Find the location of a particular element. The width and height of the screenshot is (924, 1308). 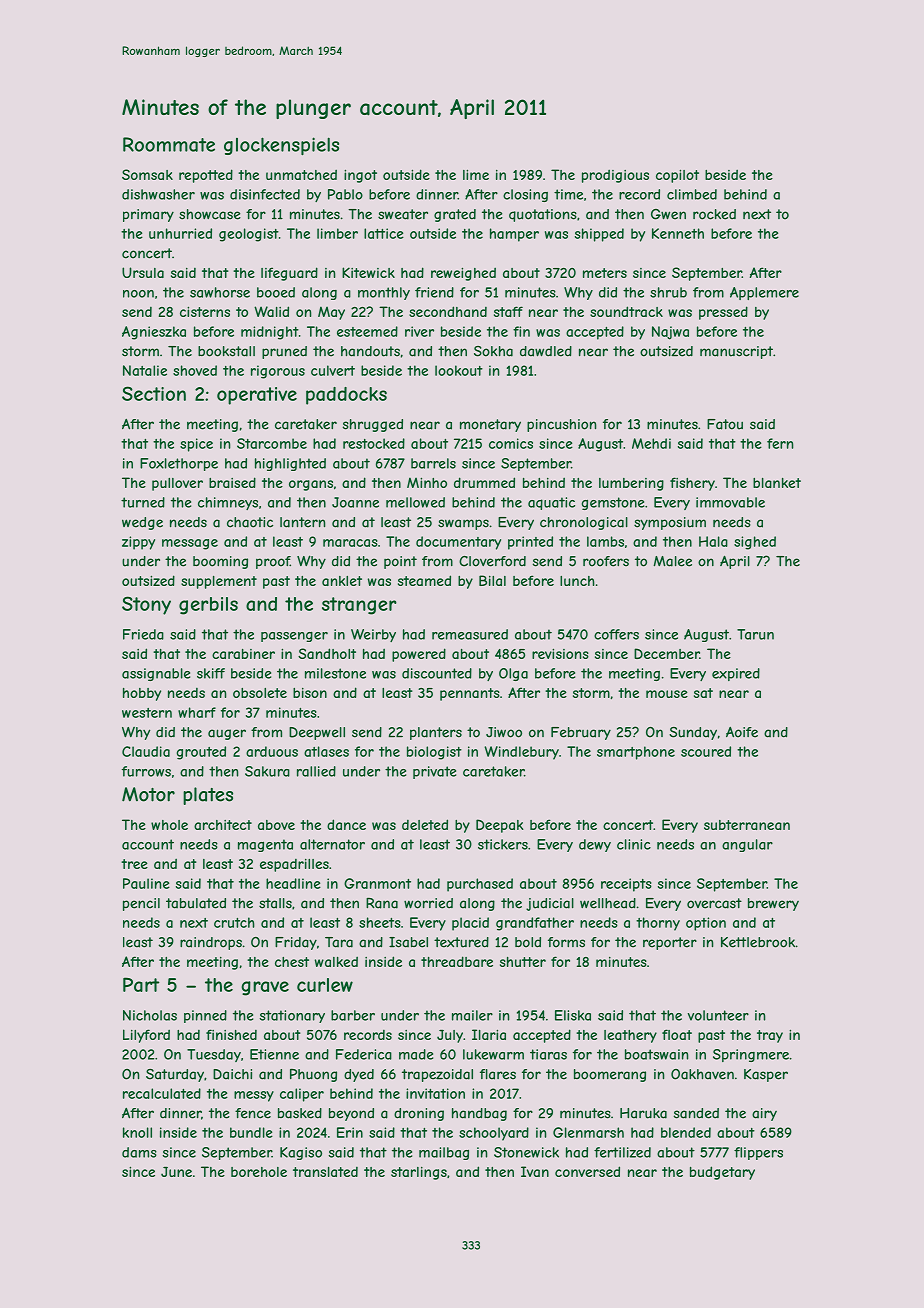

caliper is located at coordinates (302, 1095).
